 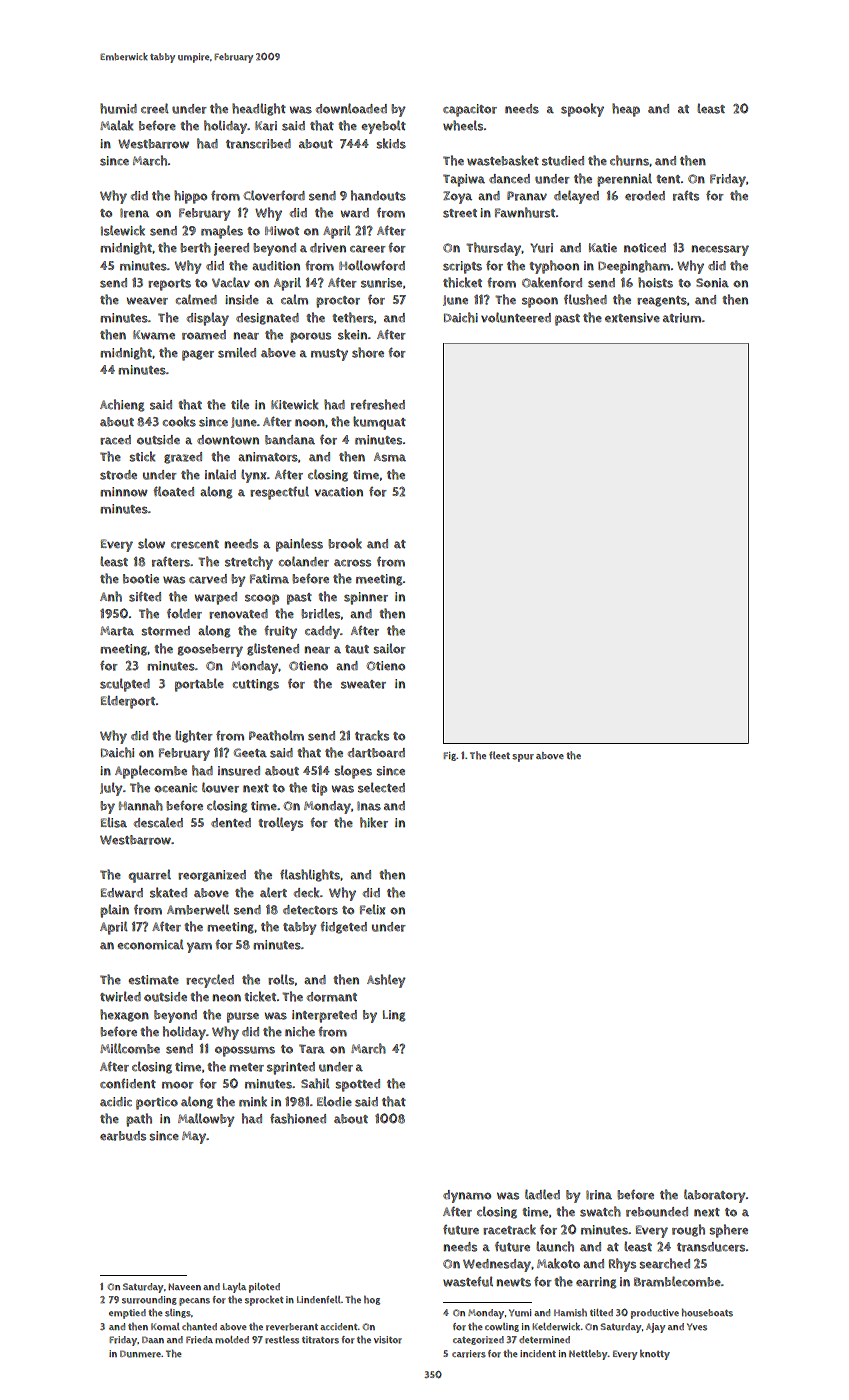 I want to click on downloaded, so click(x=351, y=108).
